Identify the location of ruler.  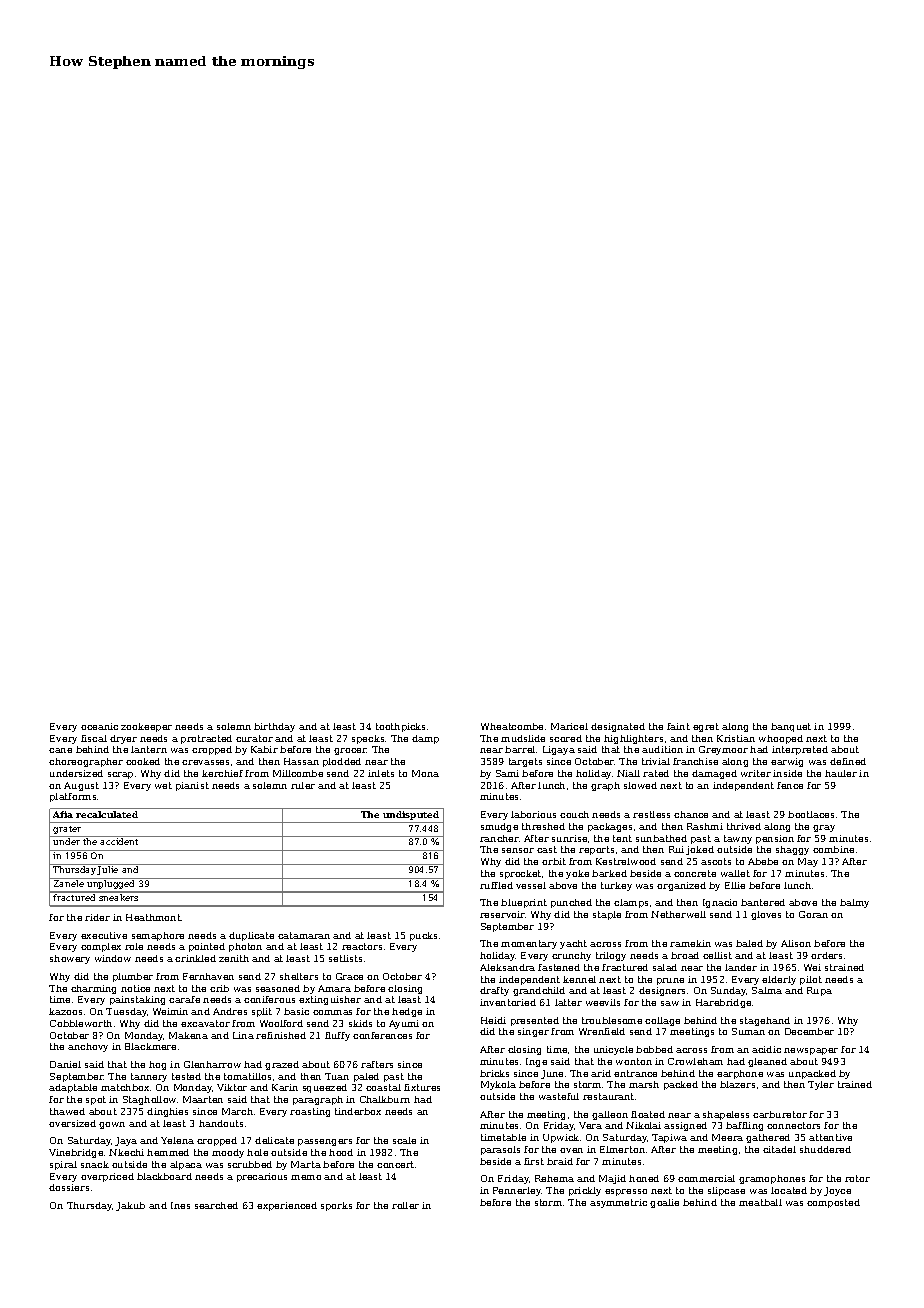
(303, 785).
